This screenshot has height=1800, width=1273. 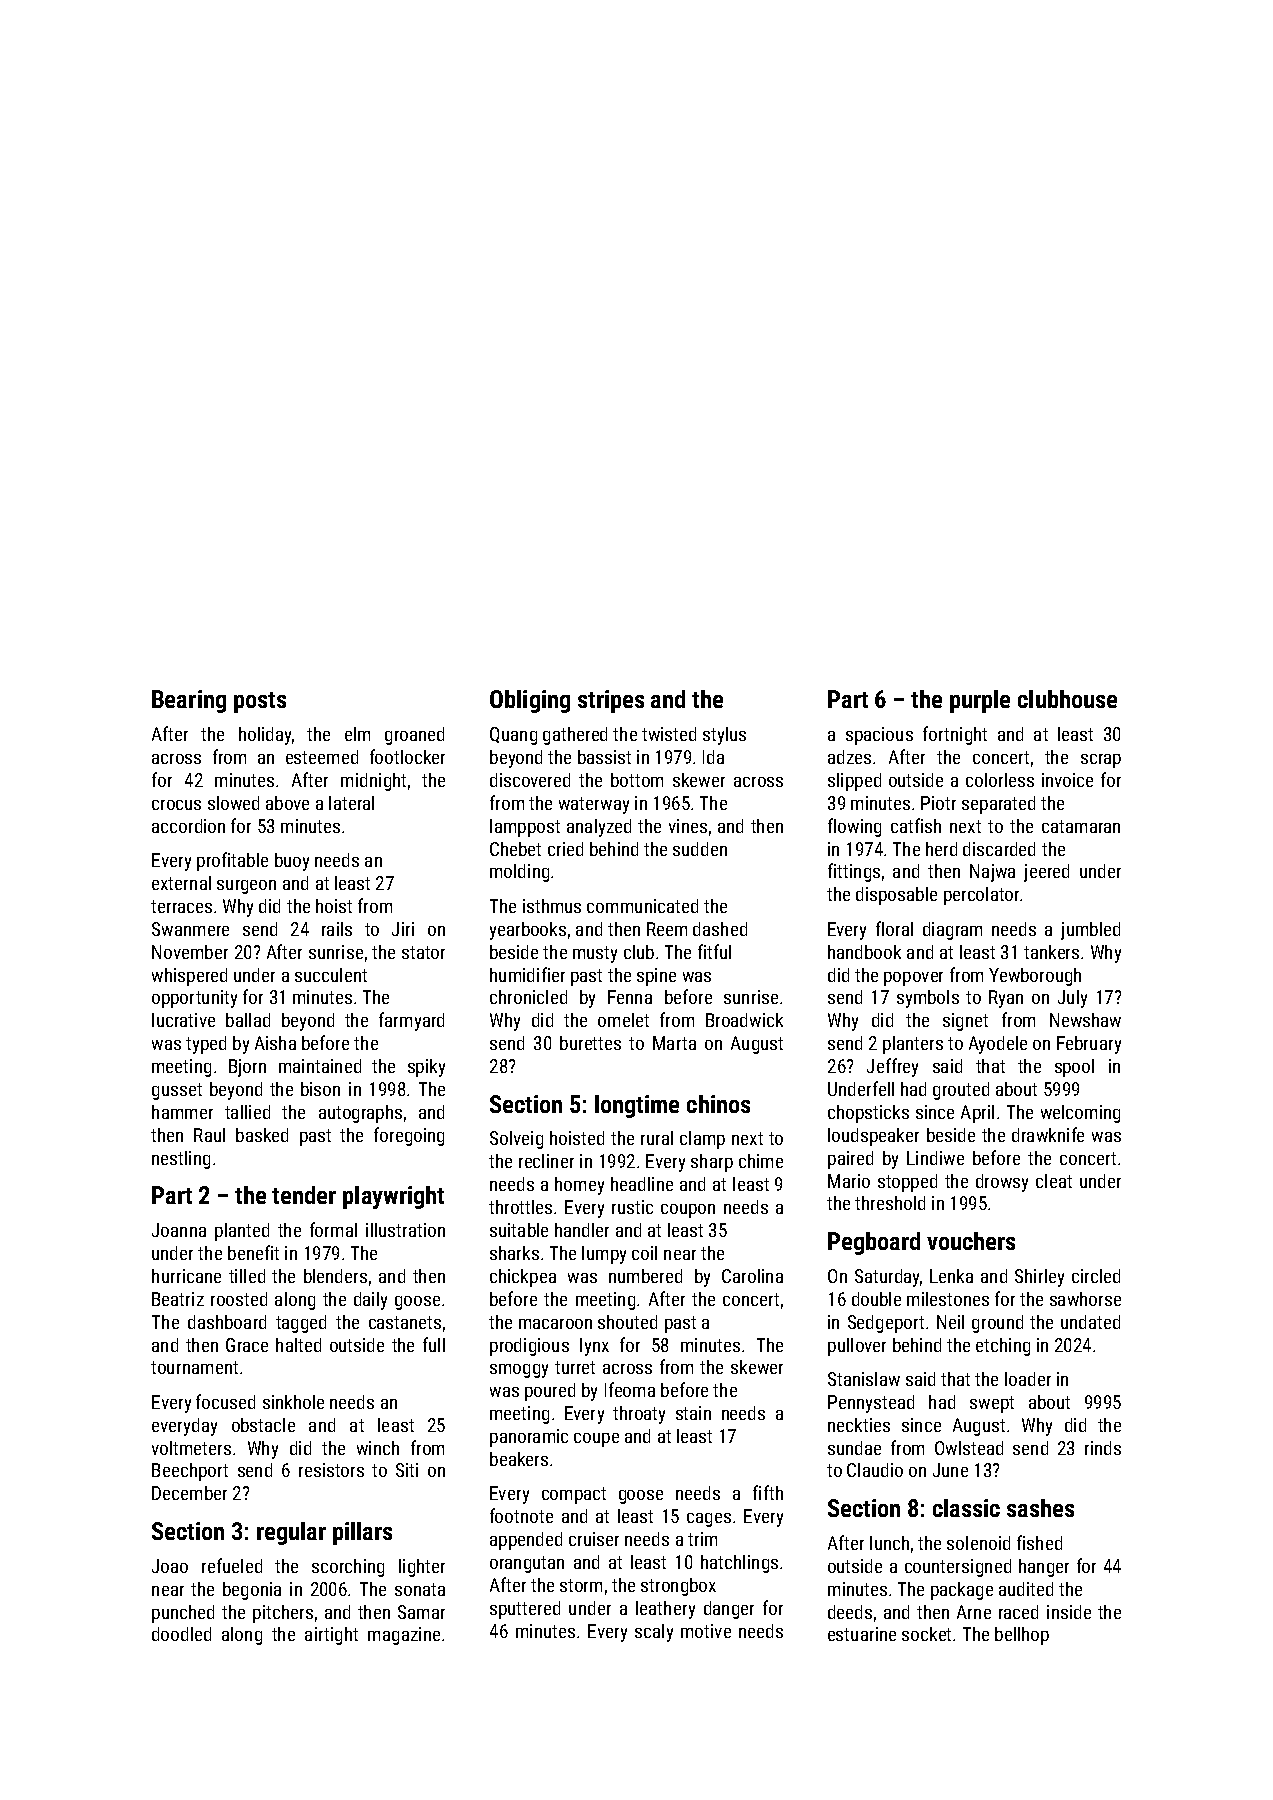 I want to click on typed, so click(x=206, y=1045).
